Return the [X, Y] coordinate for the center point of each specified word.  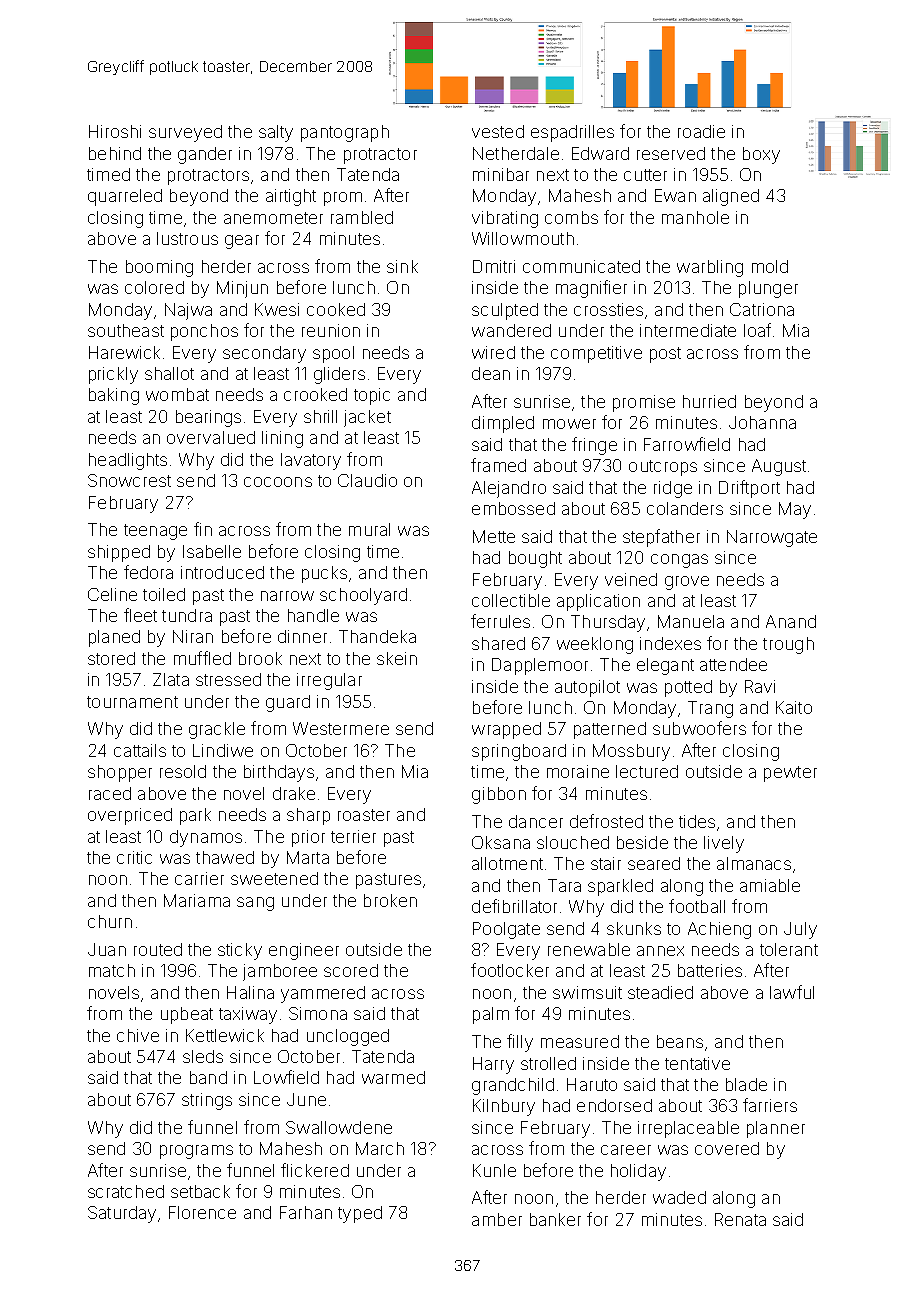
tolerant [789, 949]
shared [498, 643]
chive [138, 1035]
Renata [740, 1219]
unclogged [348, 1037]
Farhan [306, 1212]
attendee [733, 664]
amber [497, 1219]
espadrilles [572, 133]
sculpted [505, 311]
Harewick [124, 352]
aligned [731, 197]
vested [498, 131]
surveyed [185, 133]
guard [288, 703]
